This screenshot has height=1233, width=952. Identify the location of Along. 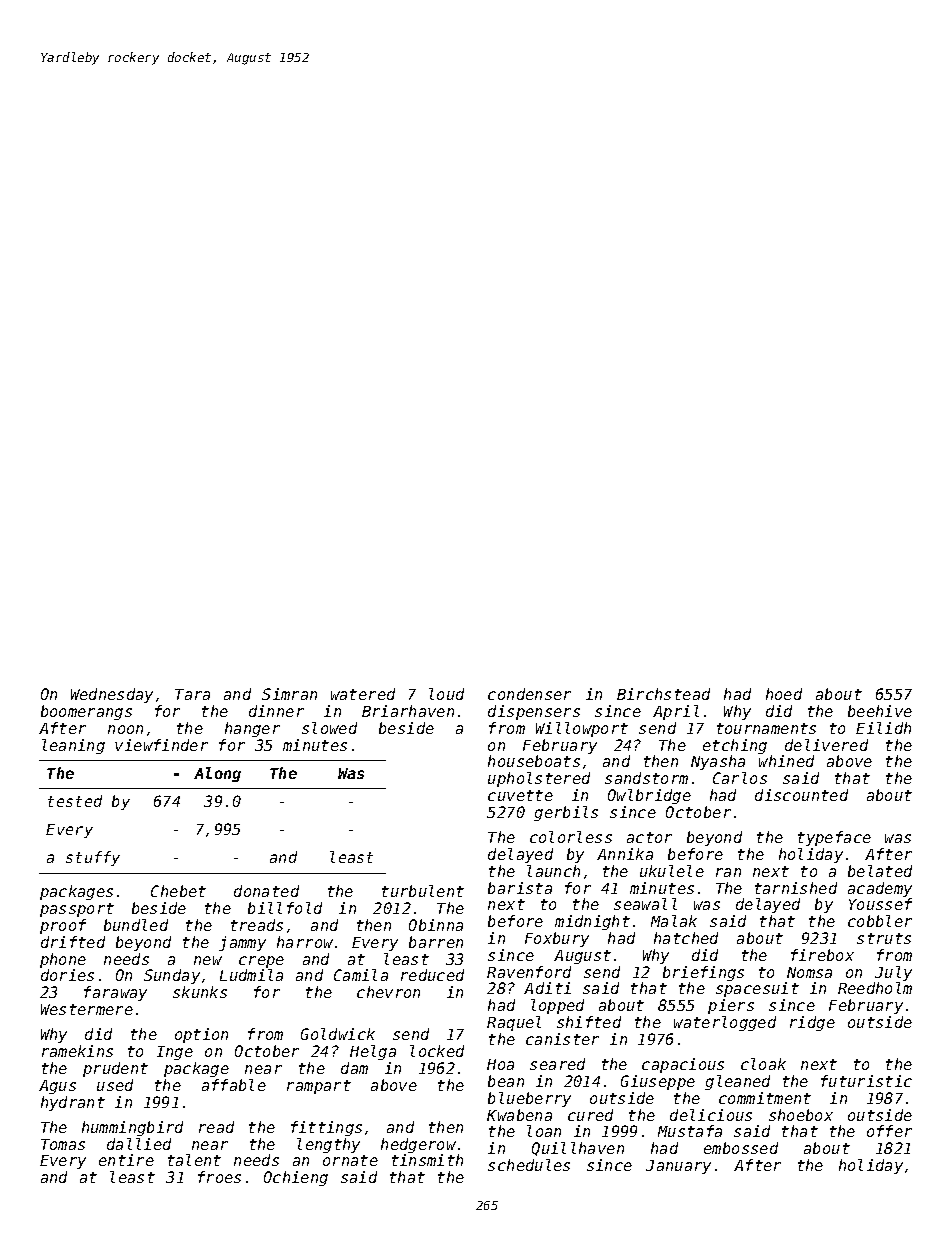
(217, 774).
